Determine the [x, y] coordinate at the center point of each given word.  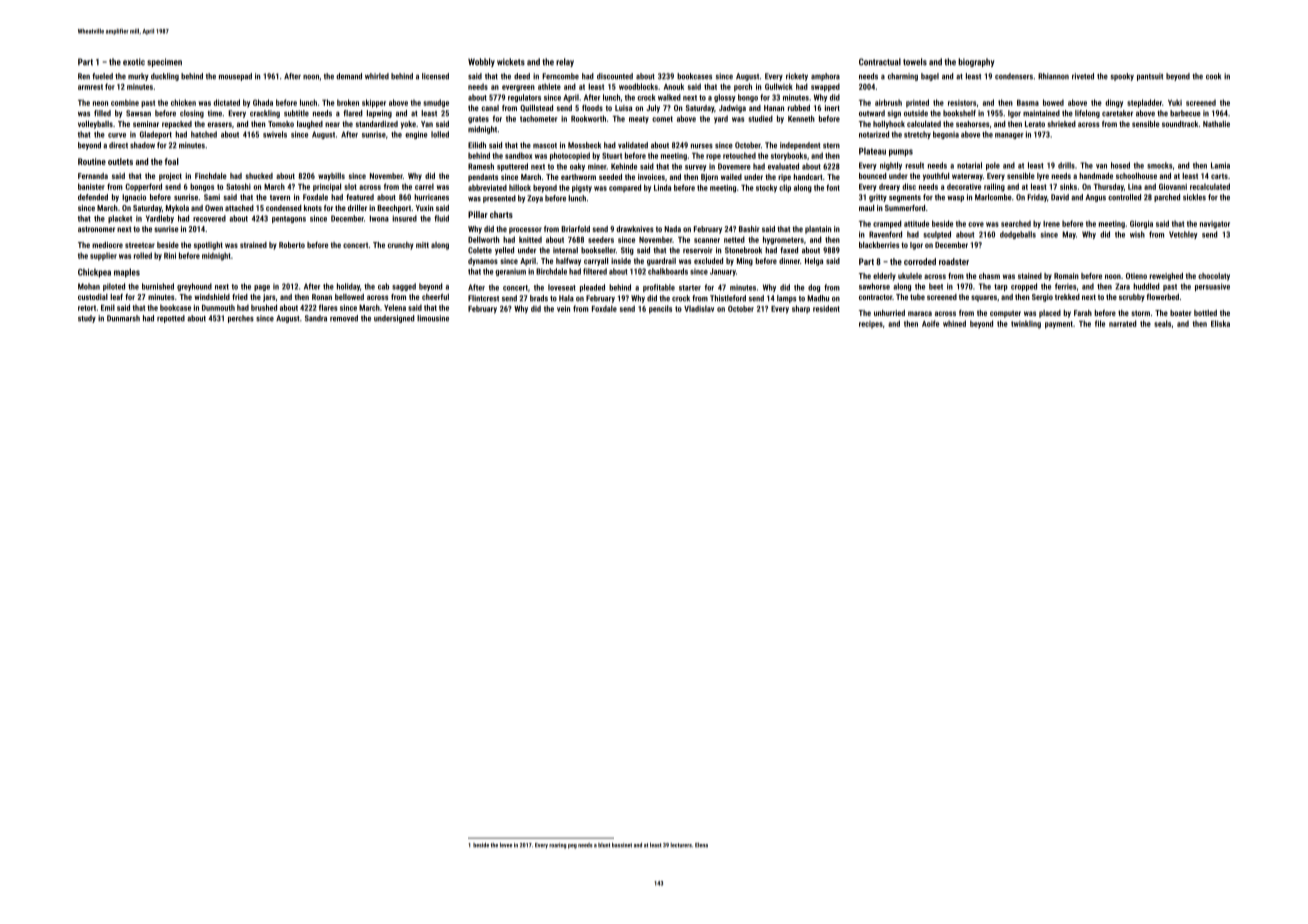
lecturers [681, 845]
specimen [164, 62]
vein [563, 308]
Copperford [143, 187]
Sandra [316, 318]
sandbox [518, 155]
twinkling [1026, 324]
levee [506, 845]
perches [241, 319]
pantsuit [1150, 77]
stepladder [1144, 103]
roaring [557, 846]
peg [572, 846]
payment [1059, 325]
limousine [433, 318]
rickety [797, 77]
